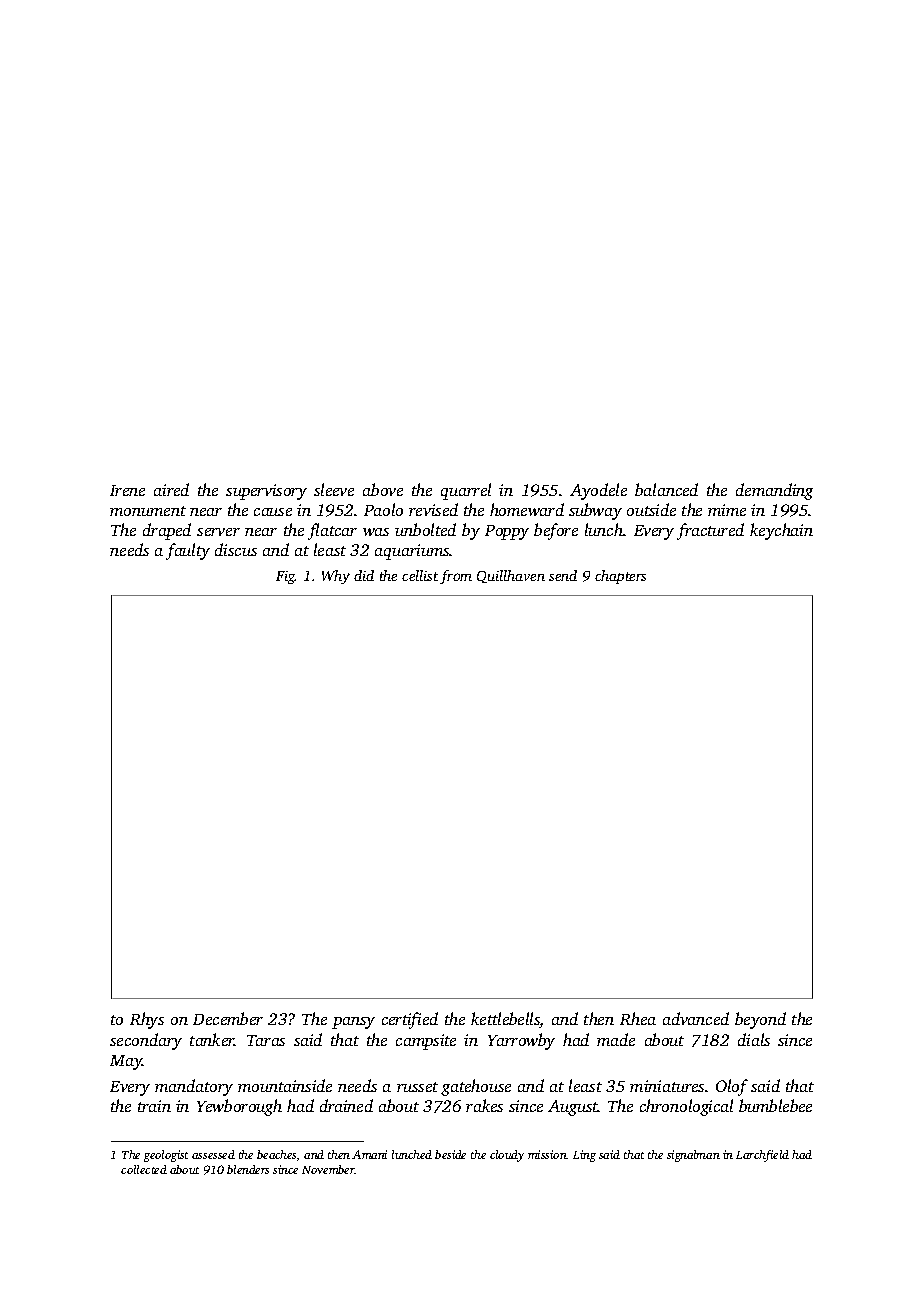 Image resolution: width=924 pixels, height=1311 pixels. I want to click on dials, so click(754, 1039).
